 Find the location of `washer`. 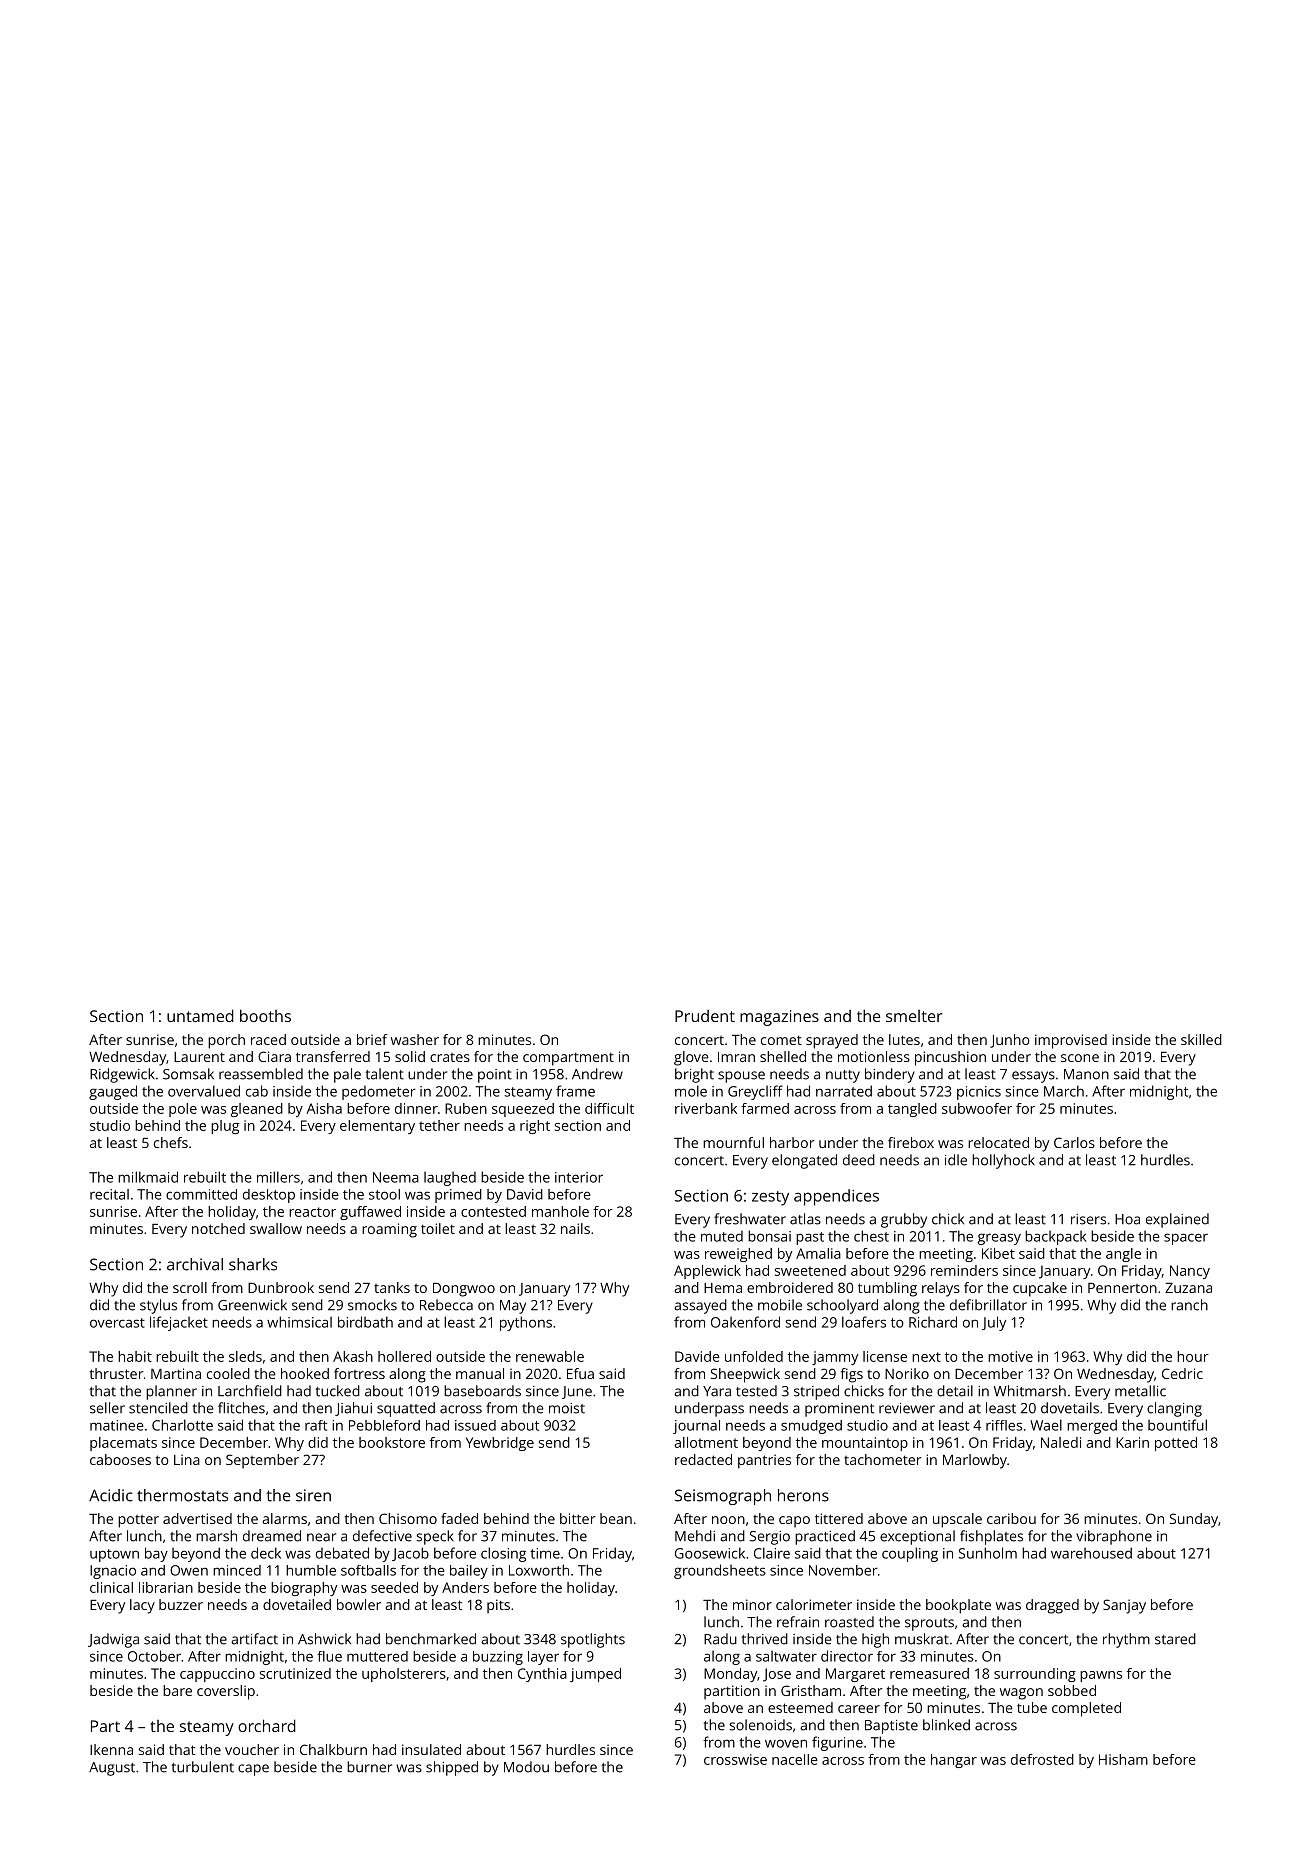

washer is located at coordinates (415, 1039).
